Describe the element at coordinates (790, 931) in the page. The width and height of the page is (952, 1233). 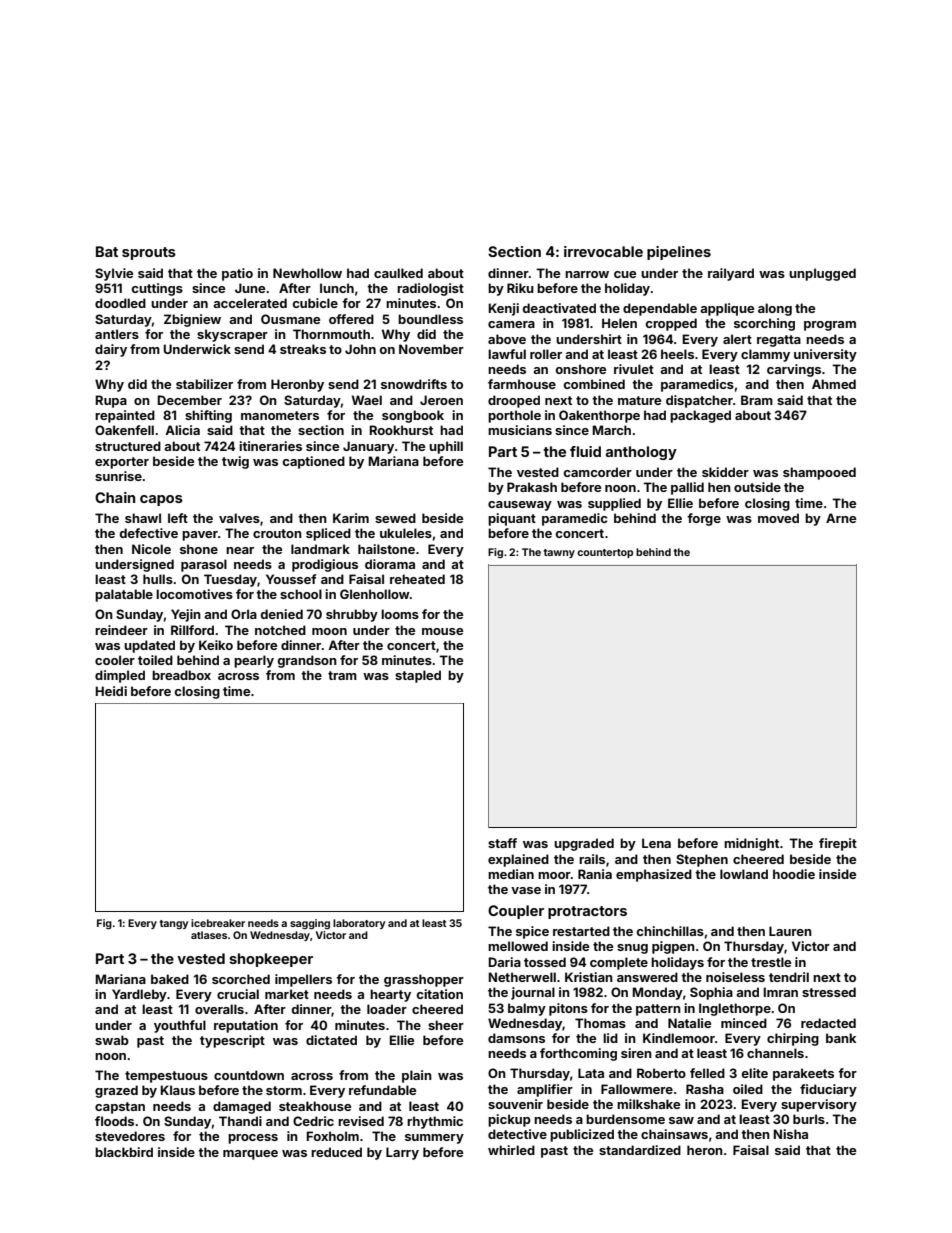
I see `Lauren` at that location.
